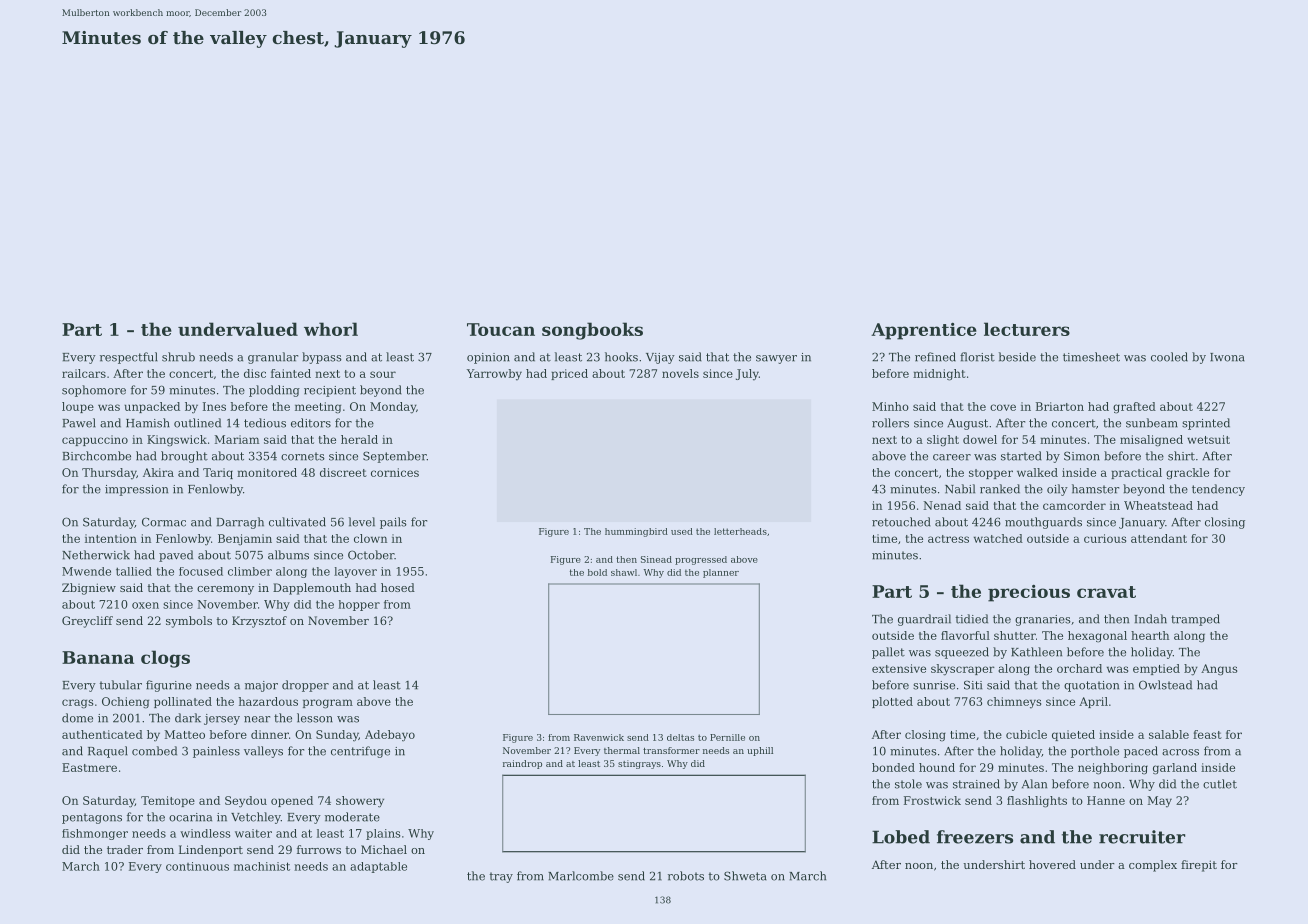 Image resolution: width=1308 pixels, height=924 pixels. Describe the element at coordinates (197, 866) in the image. I see `continuous` at that location.
